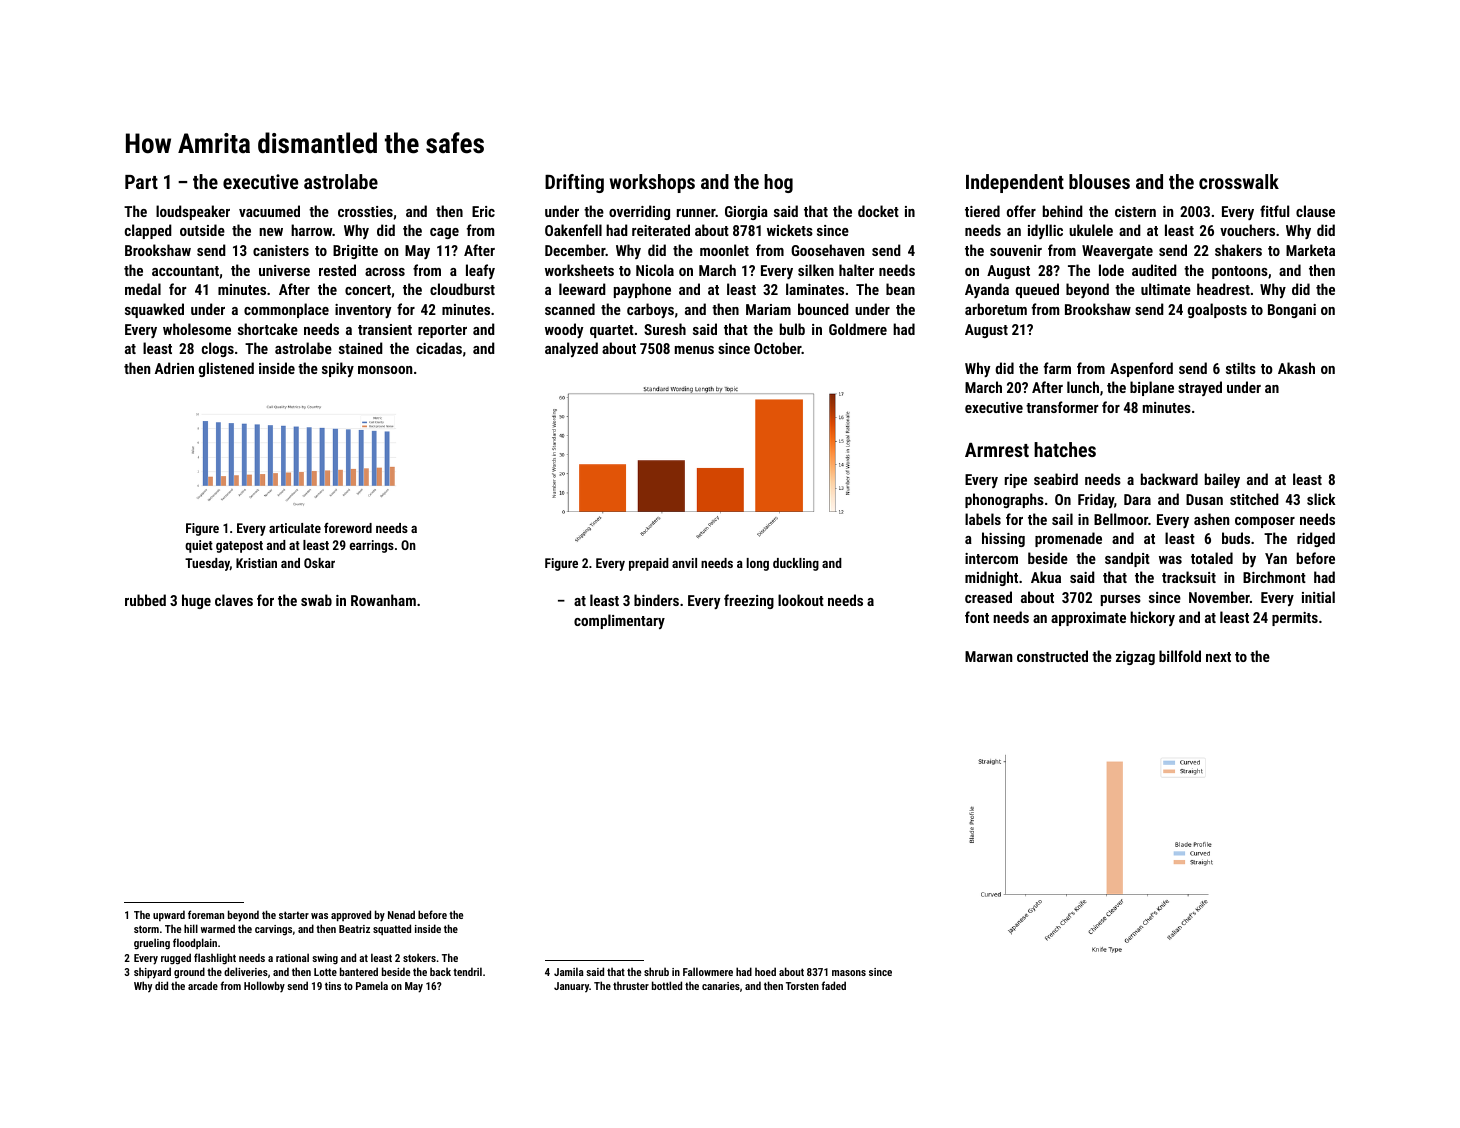  I want to click on clapped, so click(148, 231).
